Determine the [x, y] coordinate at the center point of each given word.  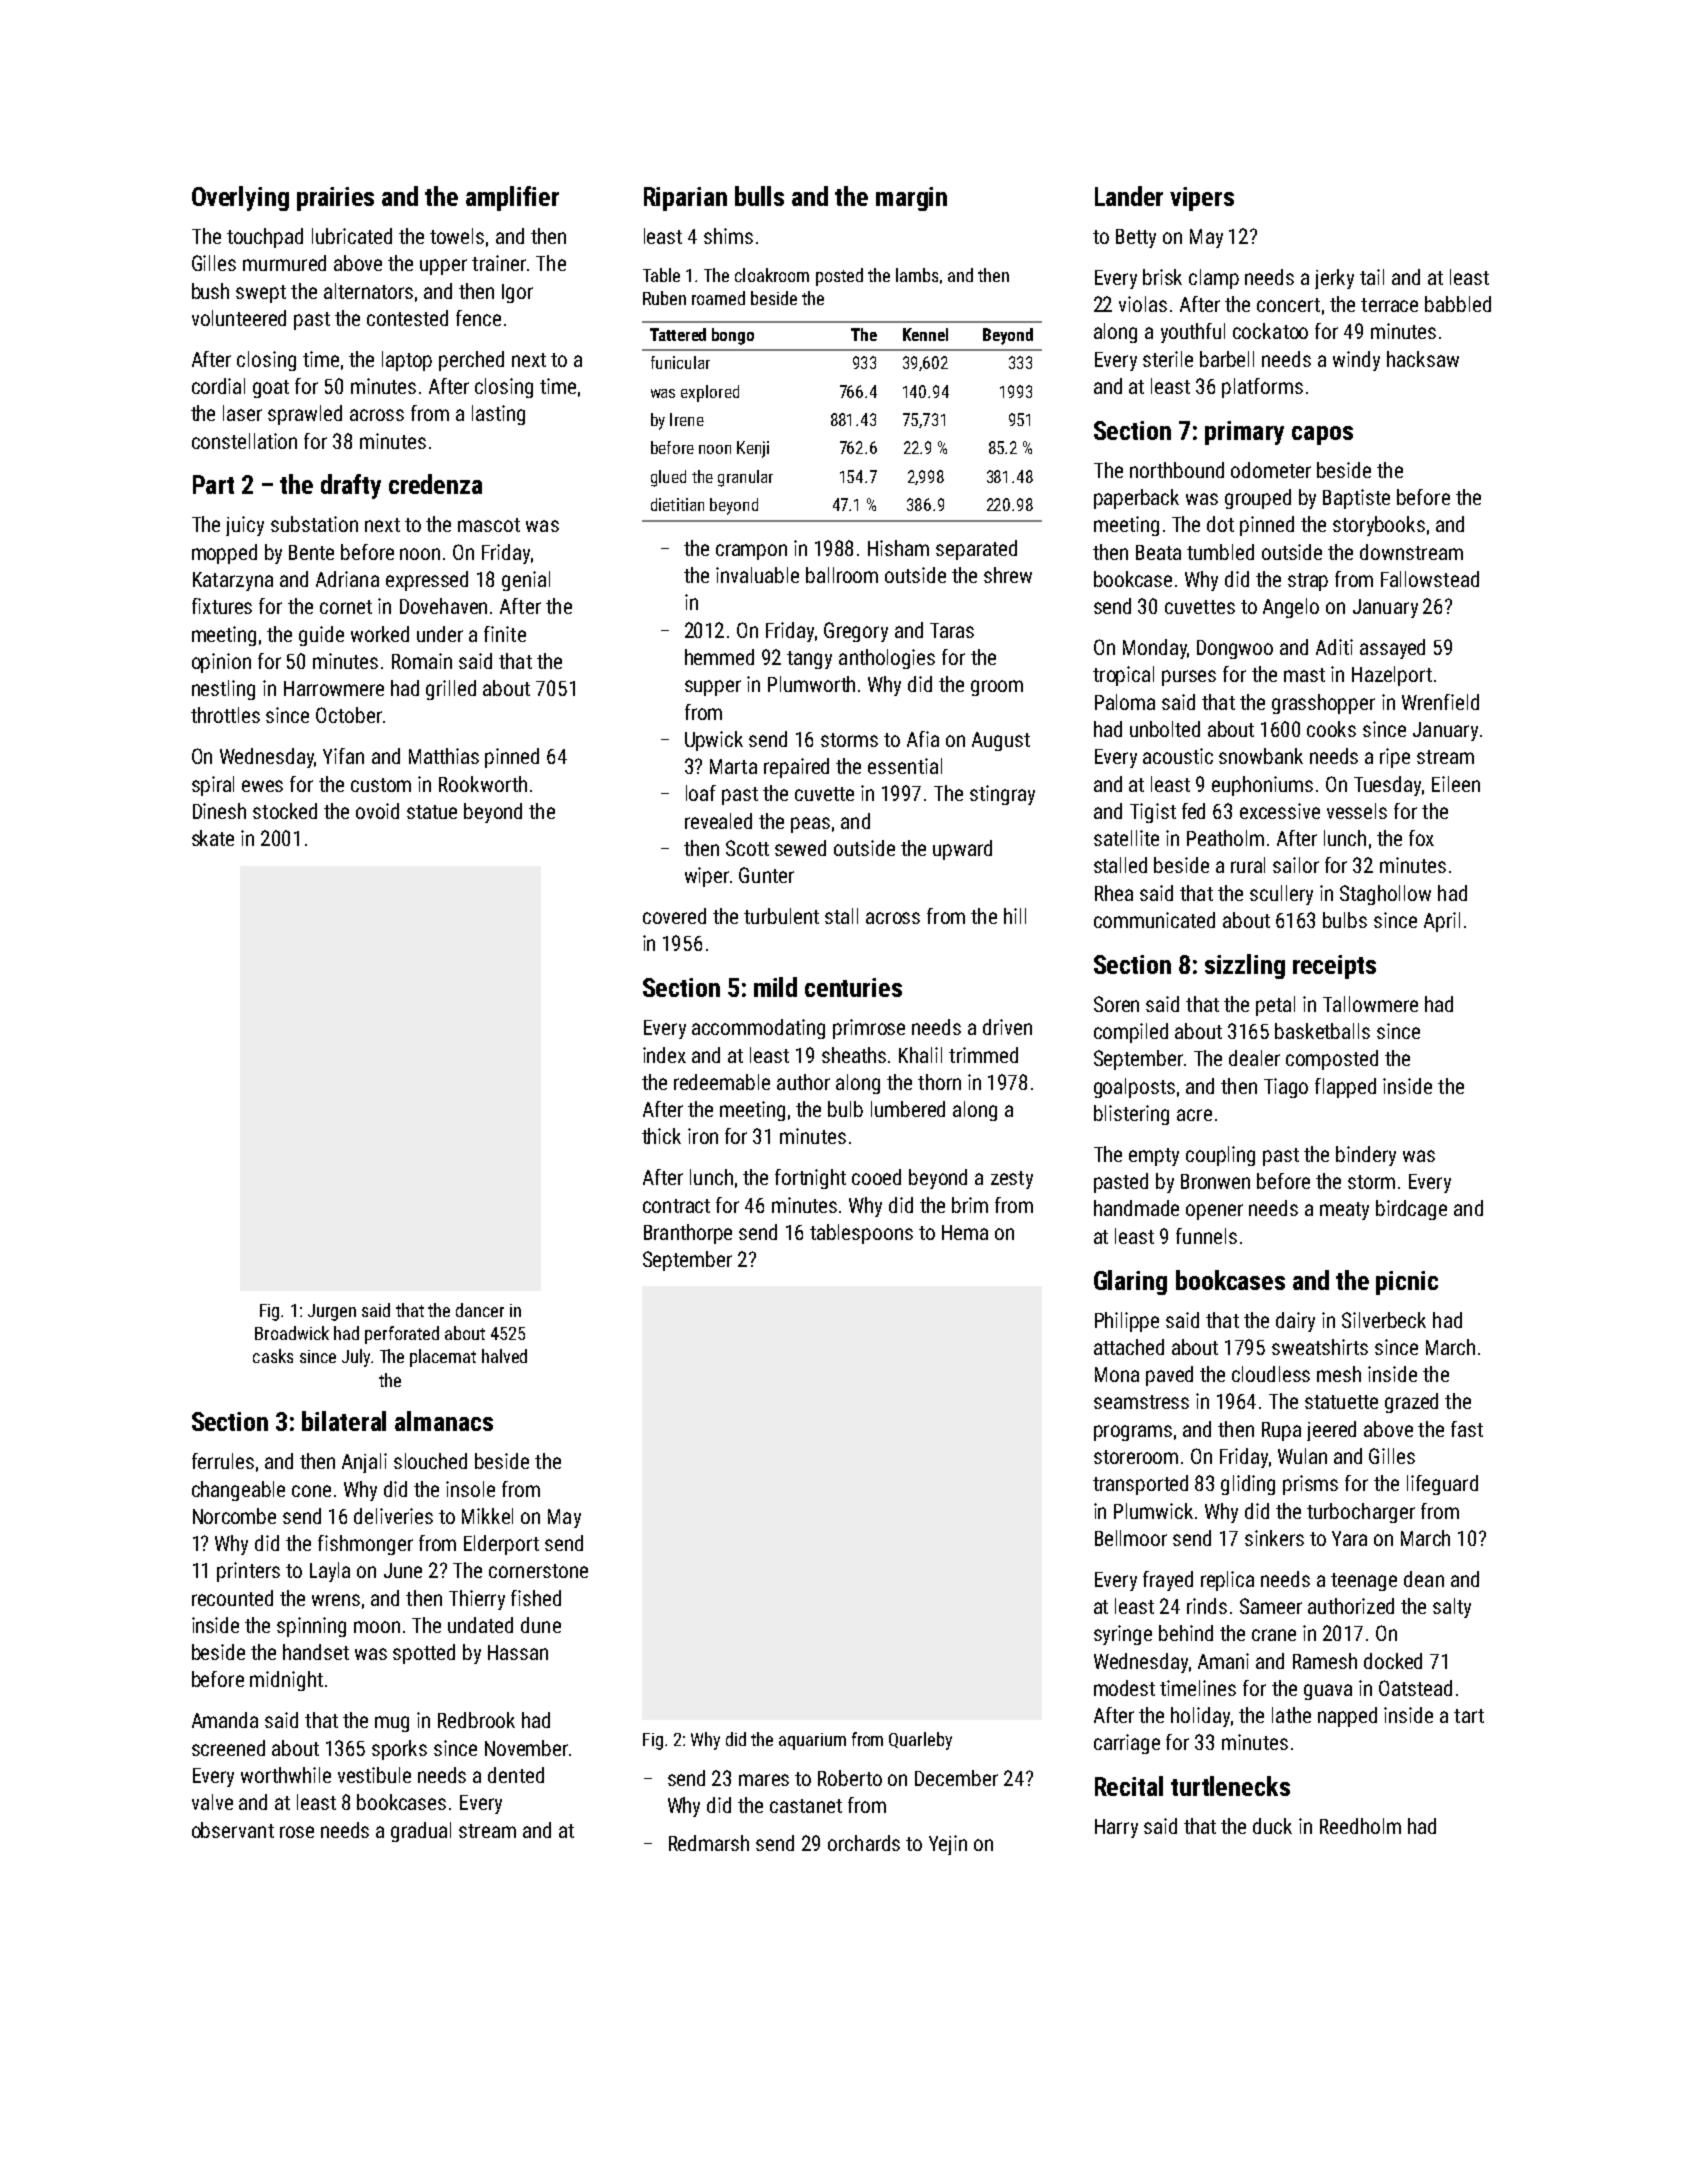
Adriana [347, 579]
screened [228, 1748]
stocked [285, 811]
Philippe [1127, 1322]
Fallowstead [1430, 579]
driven [1007, 1027]
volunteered [239, 318]
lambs [917, 275]
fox [1421, 838]
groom [997, 688]
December [956, 1778]
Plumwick [1153, 1511]
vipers [1202, 199]
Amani [1223, 1661]
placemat [443, 1358]
